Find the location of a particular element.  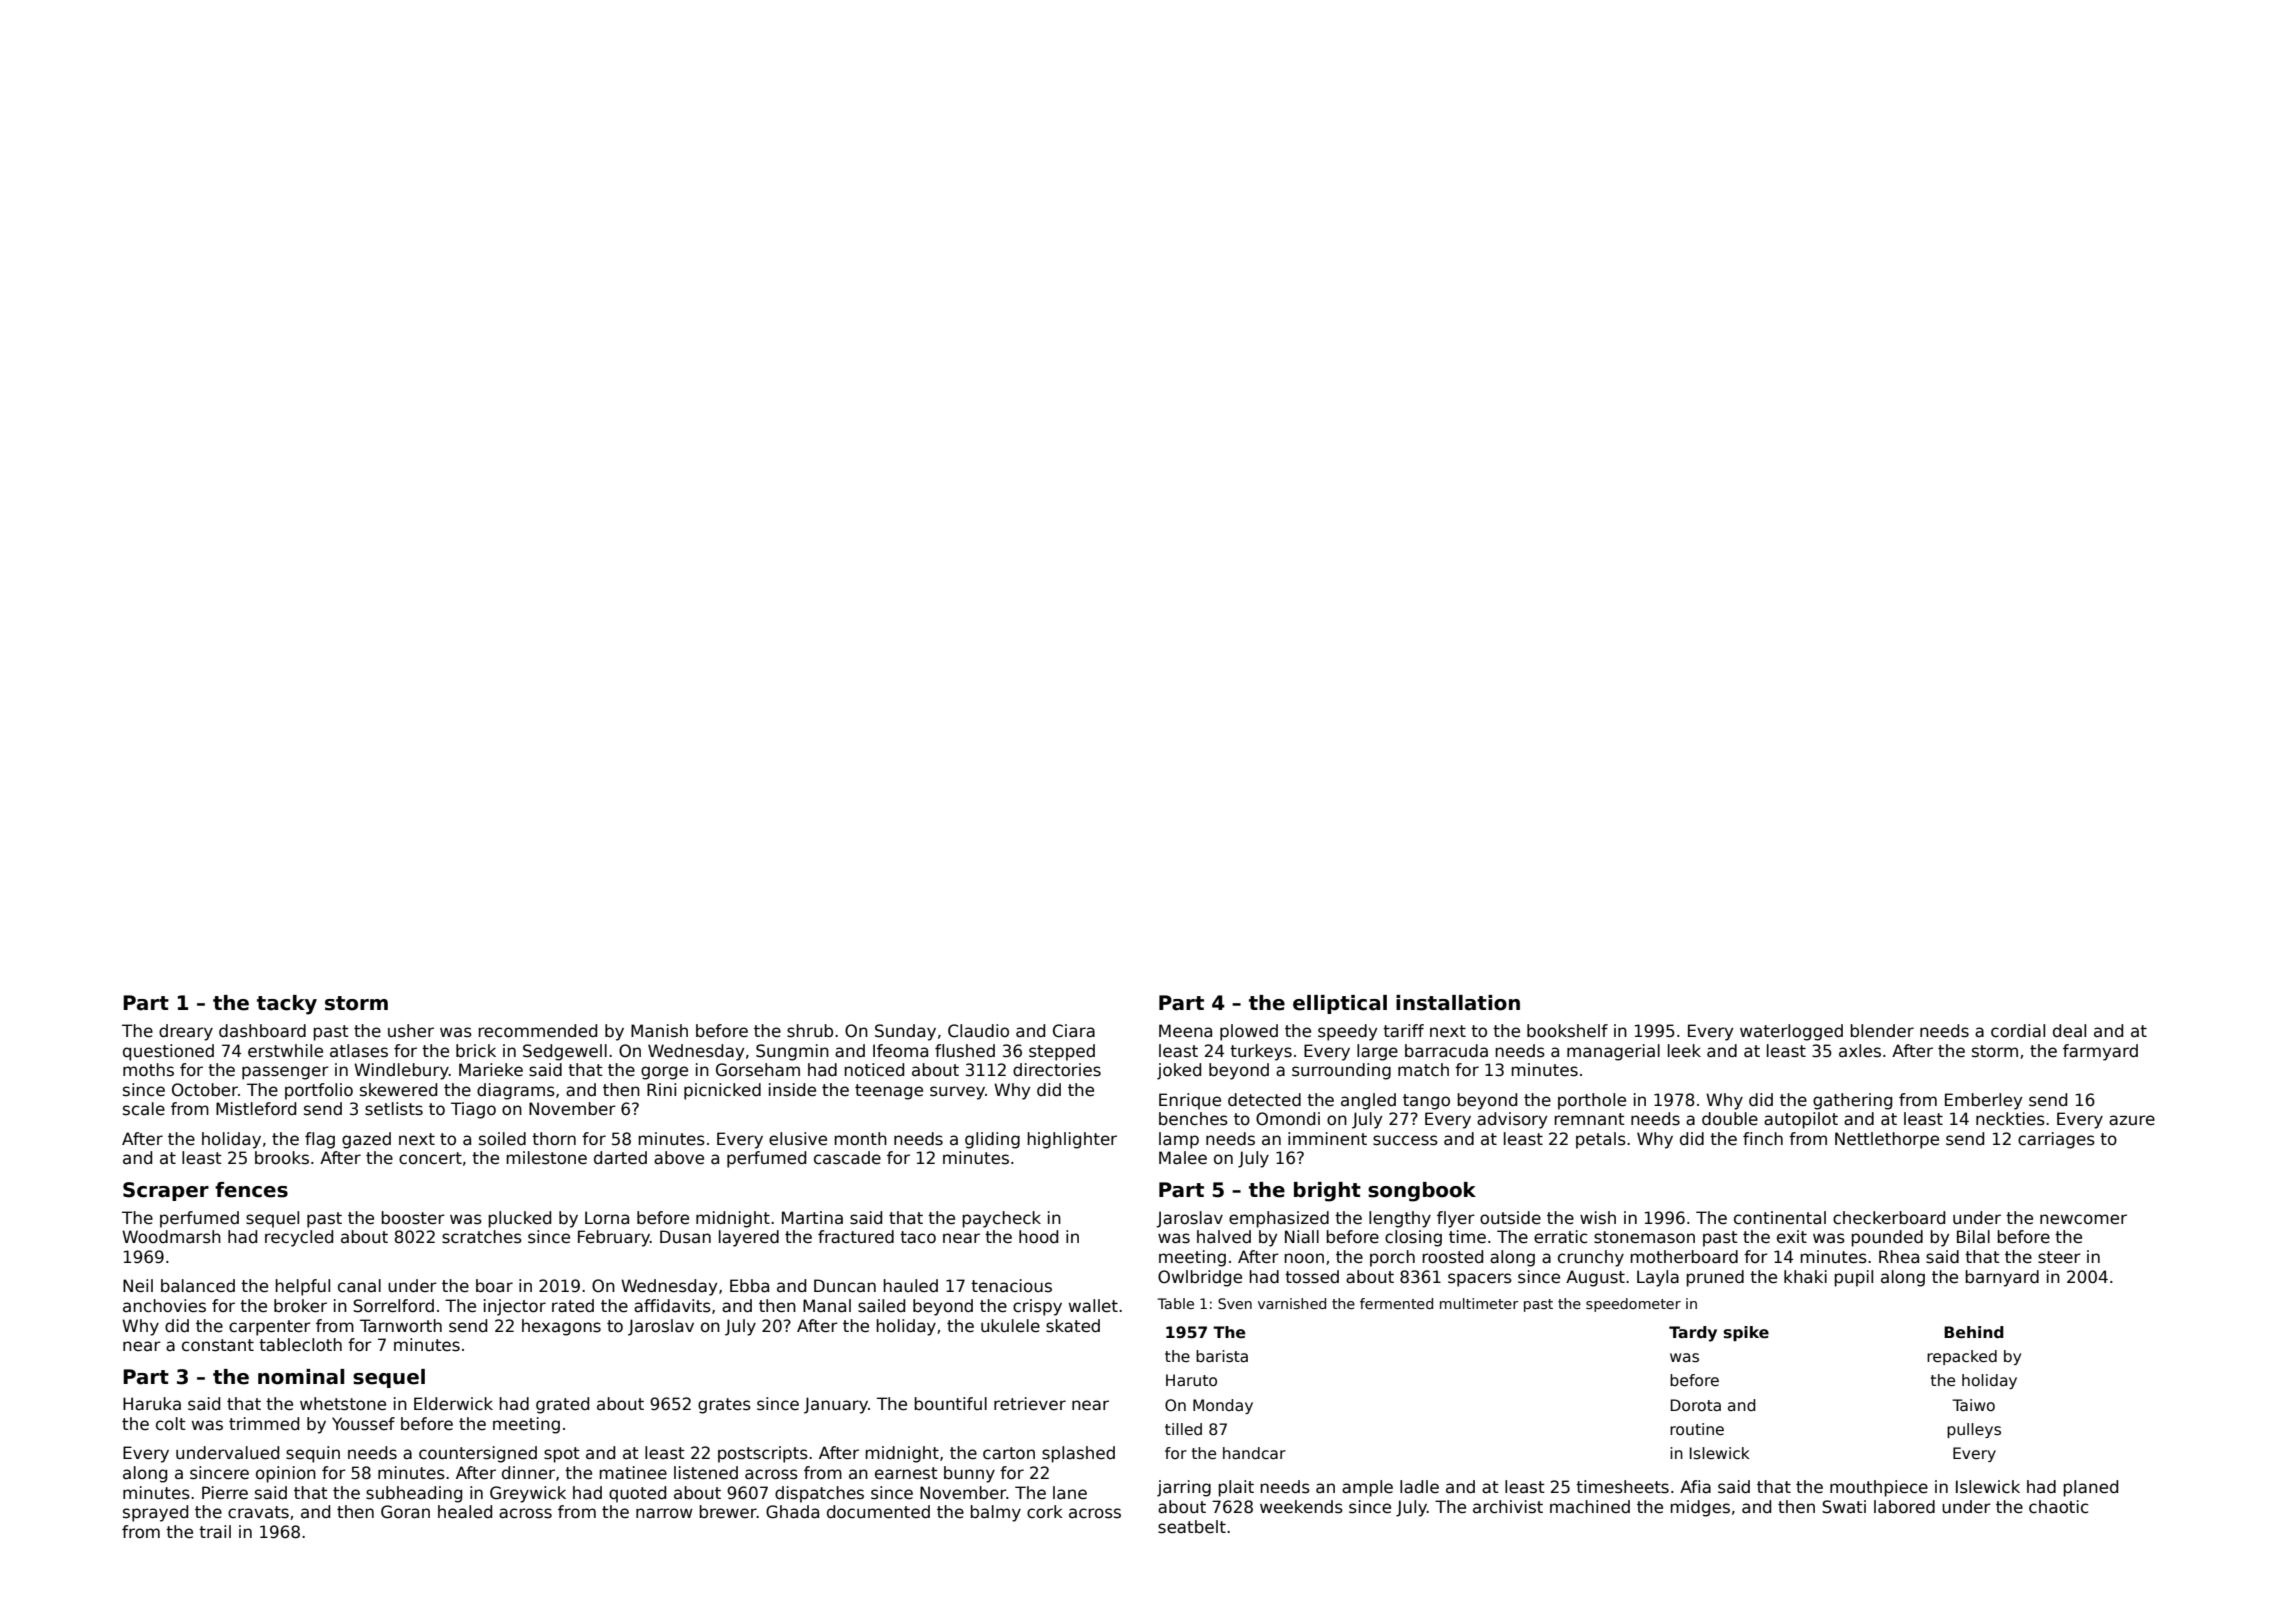

trail is located at coordinates (215, 1532).
